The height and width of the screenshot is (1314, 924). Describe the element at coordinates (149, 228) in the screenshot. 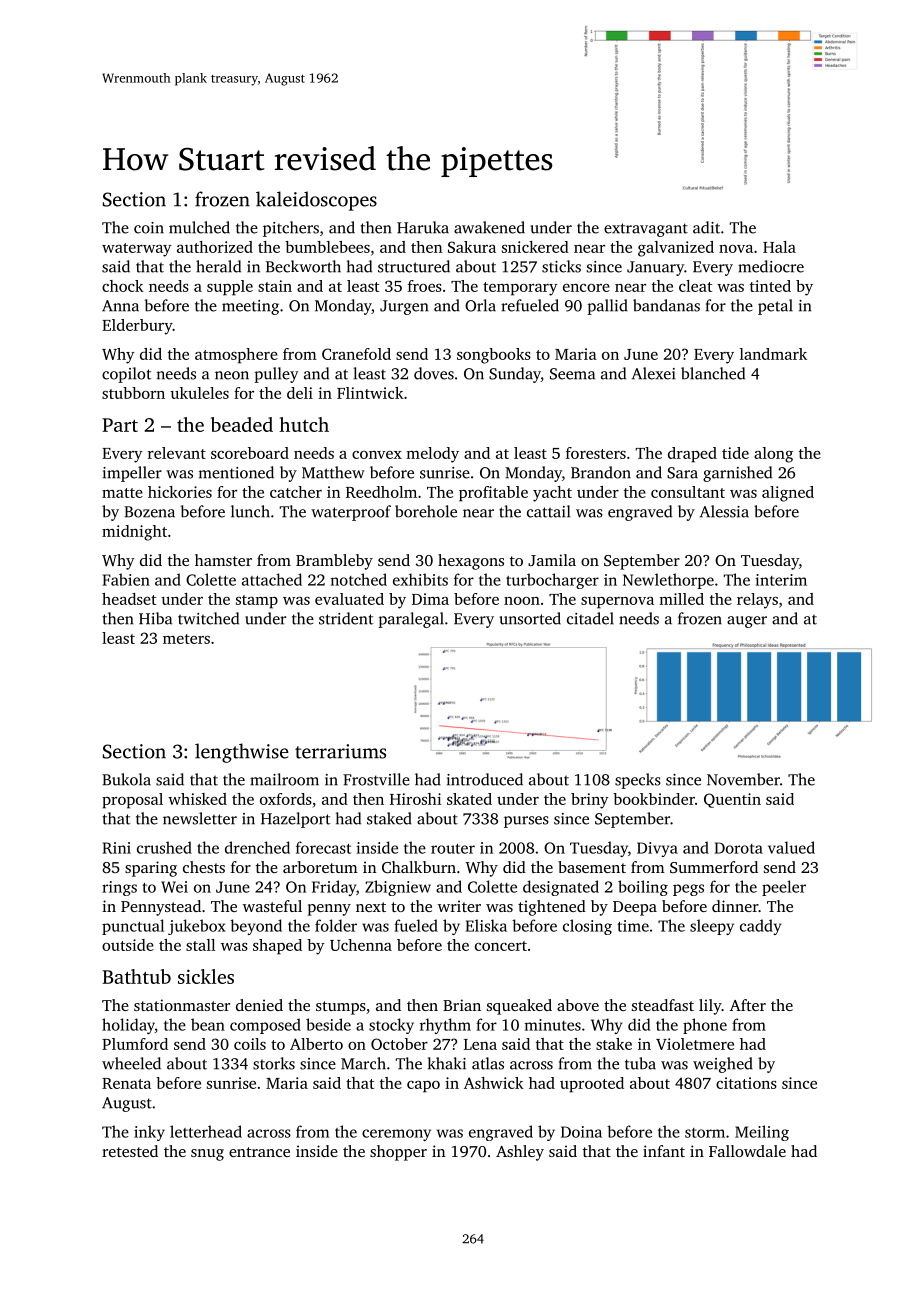

I see `coin` at that location.
